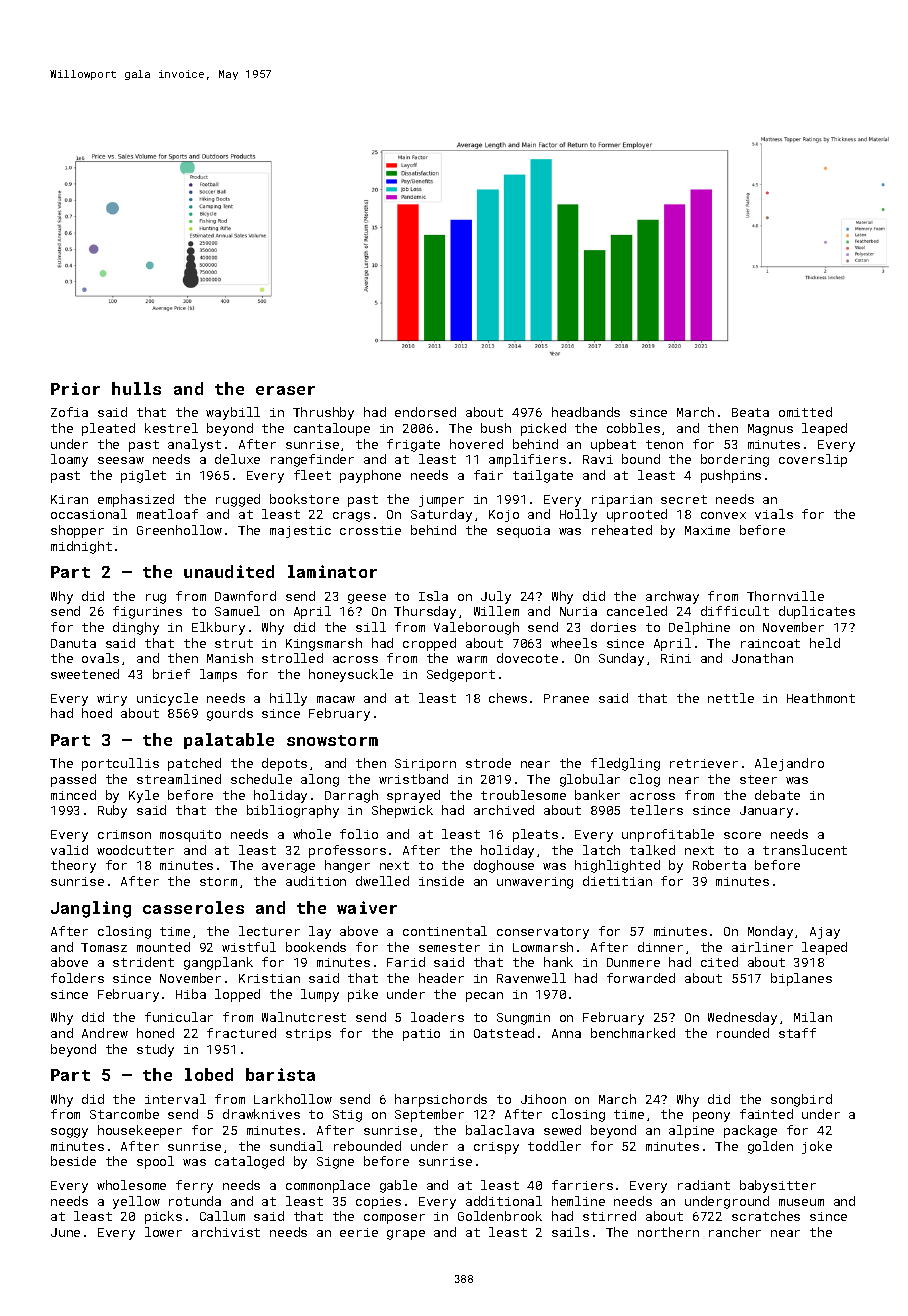  I want to click on endorsed, so click(425, 412).
